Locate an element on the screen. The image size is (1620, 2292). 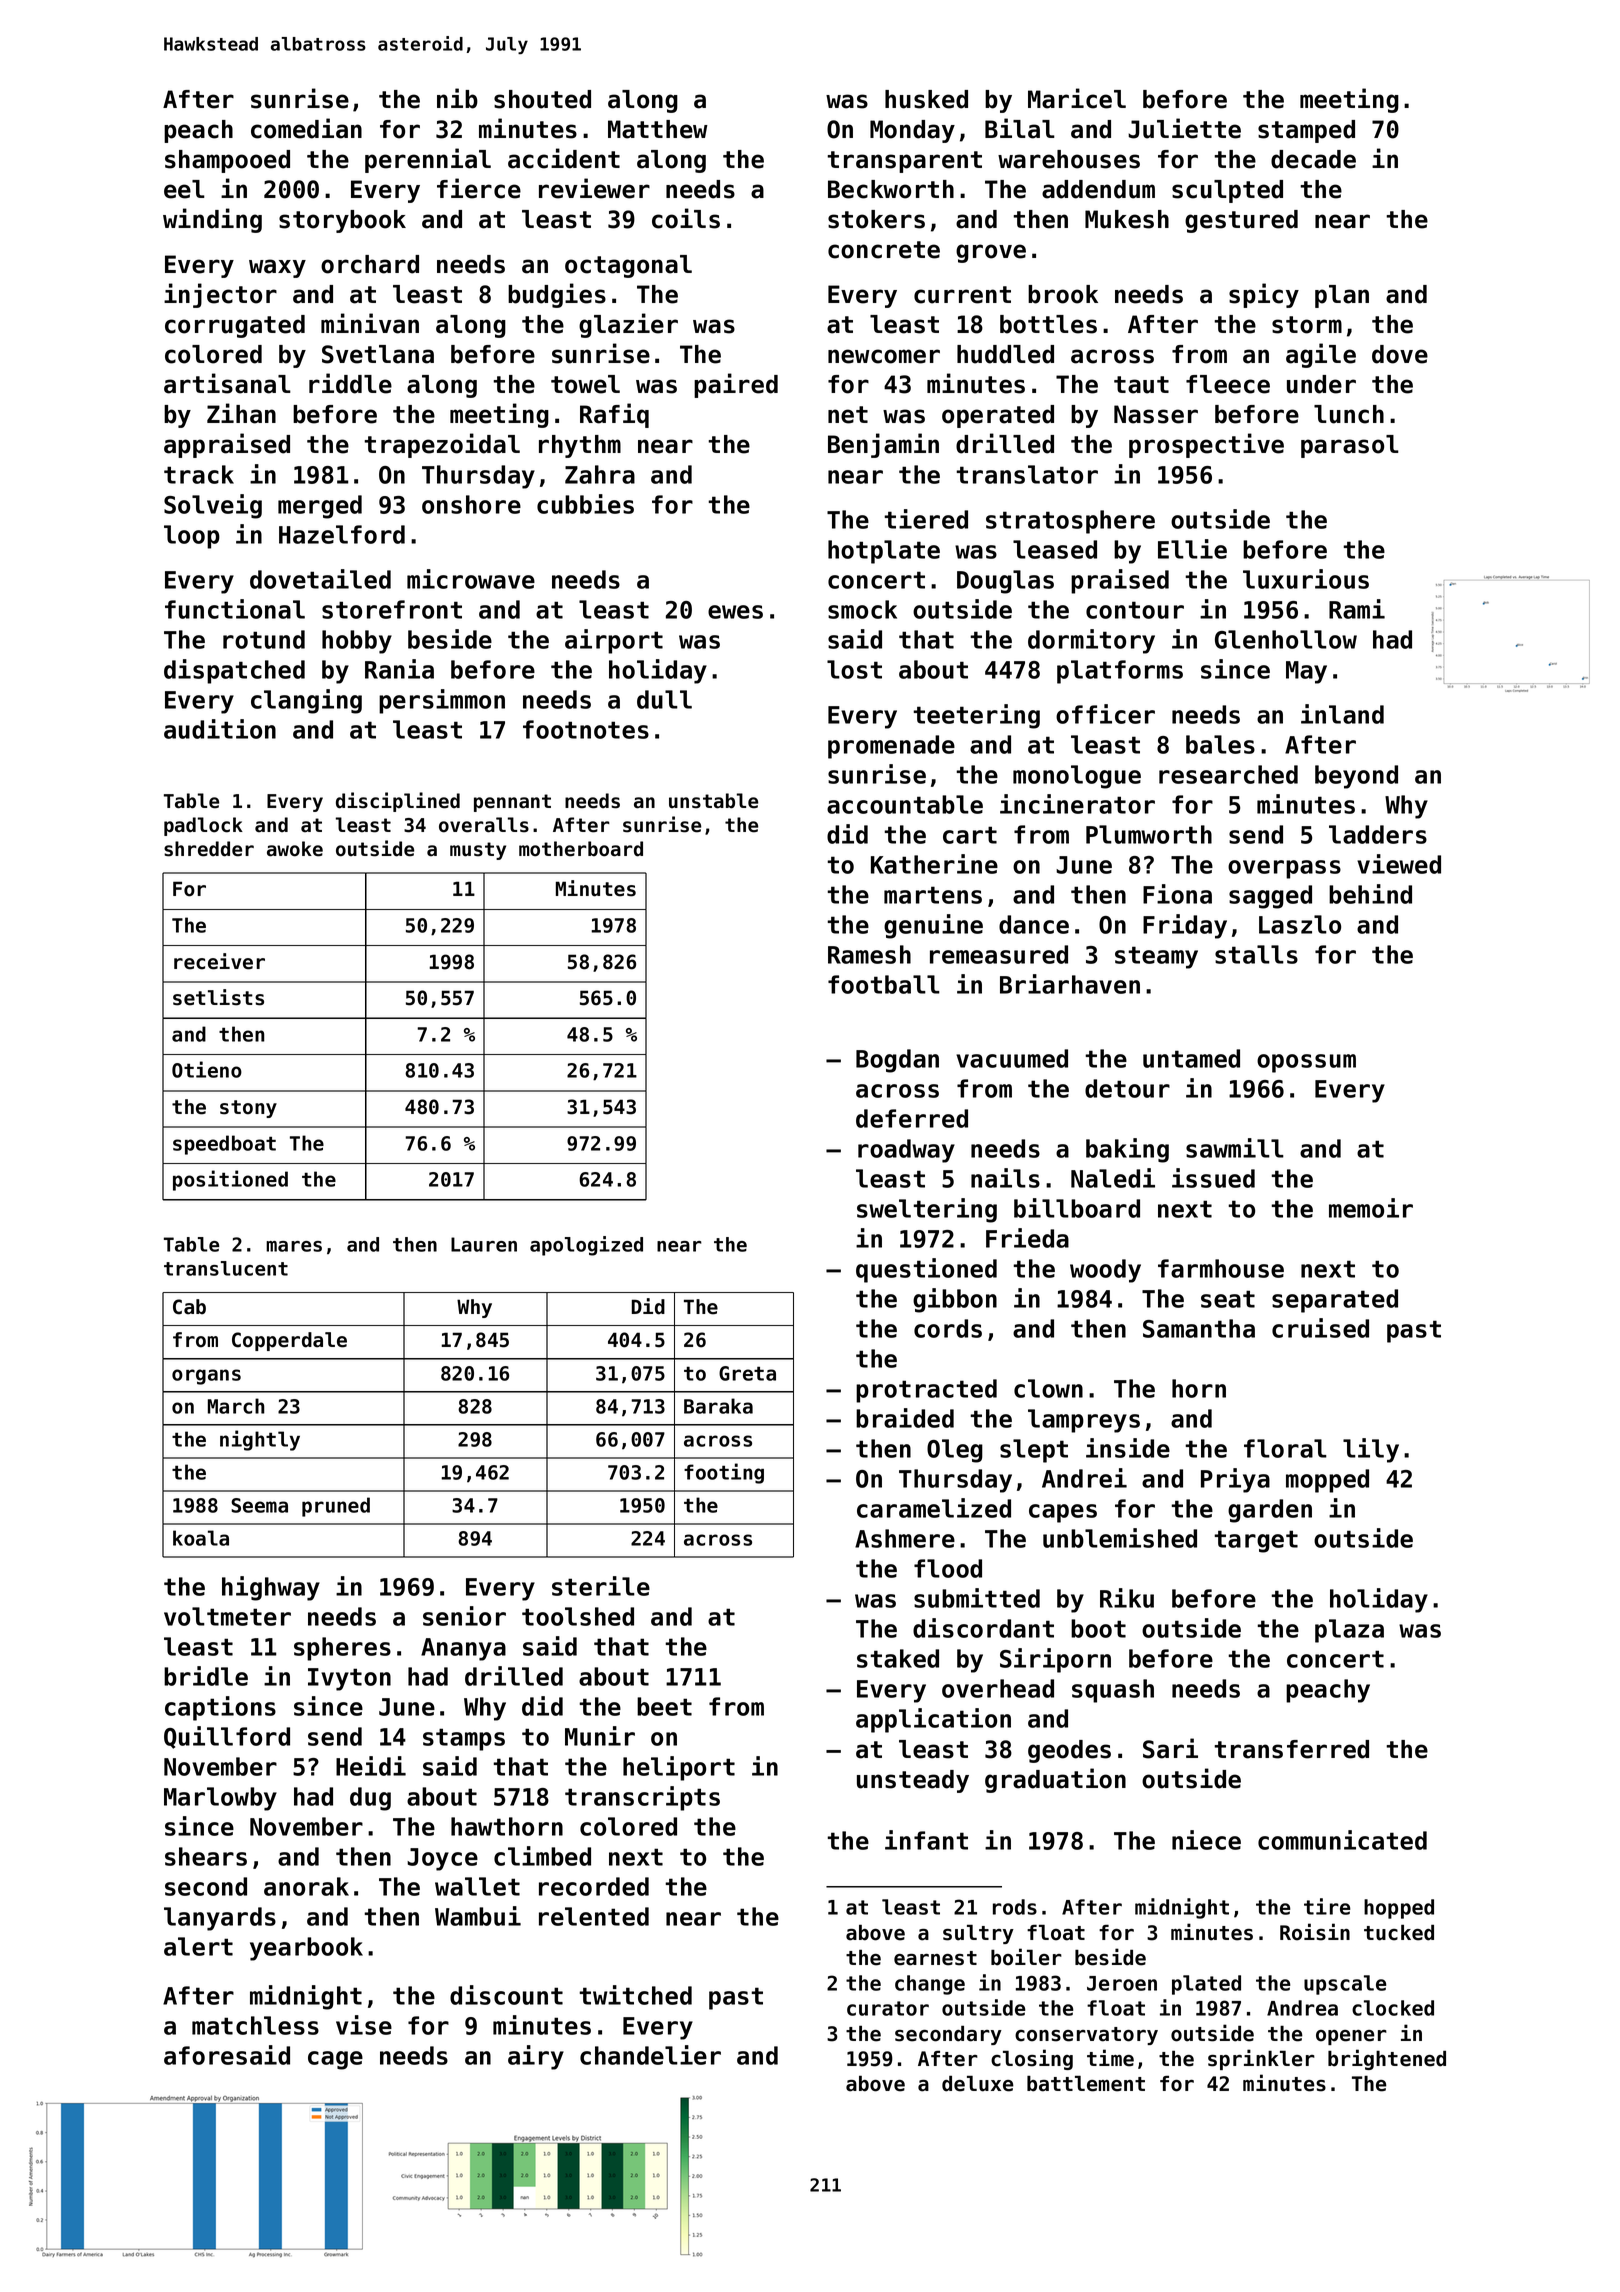
eel is located at coordinates (184, 189).
